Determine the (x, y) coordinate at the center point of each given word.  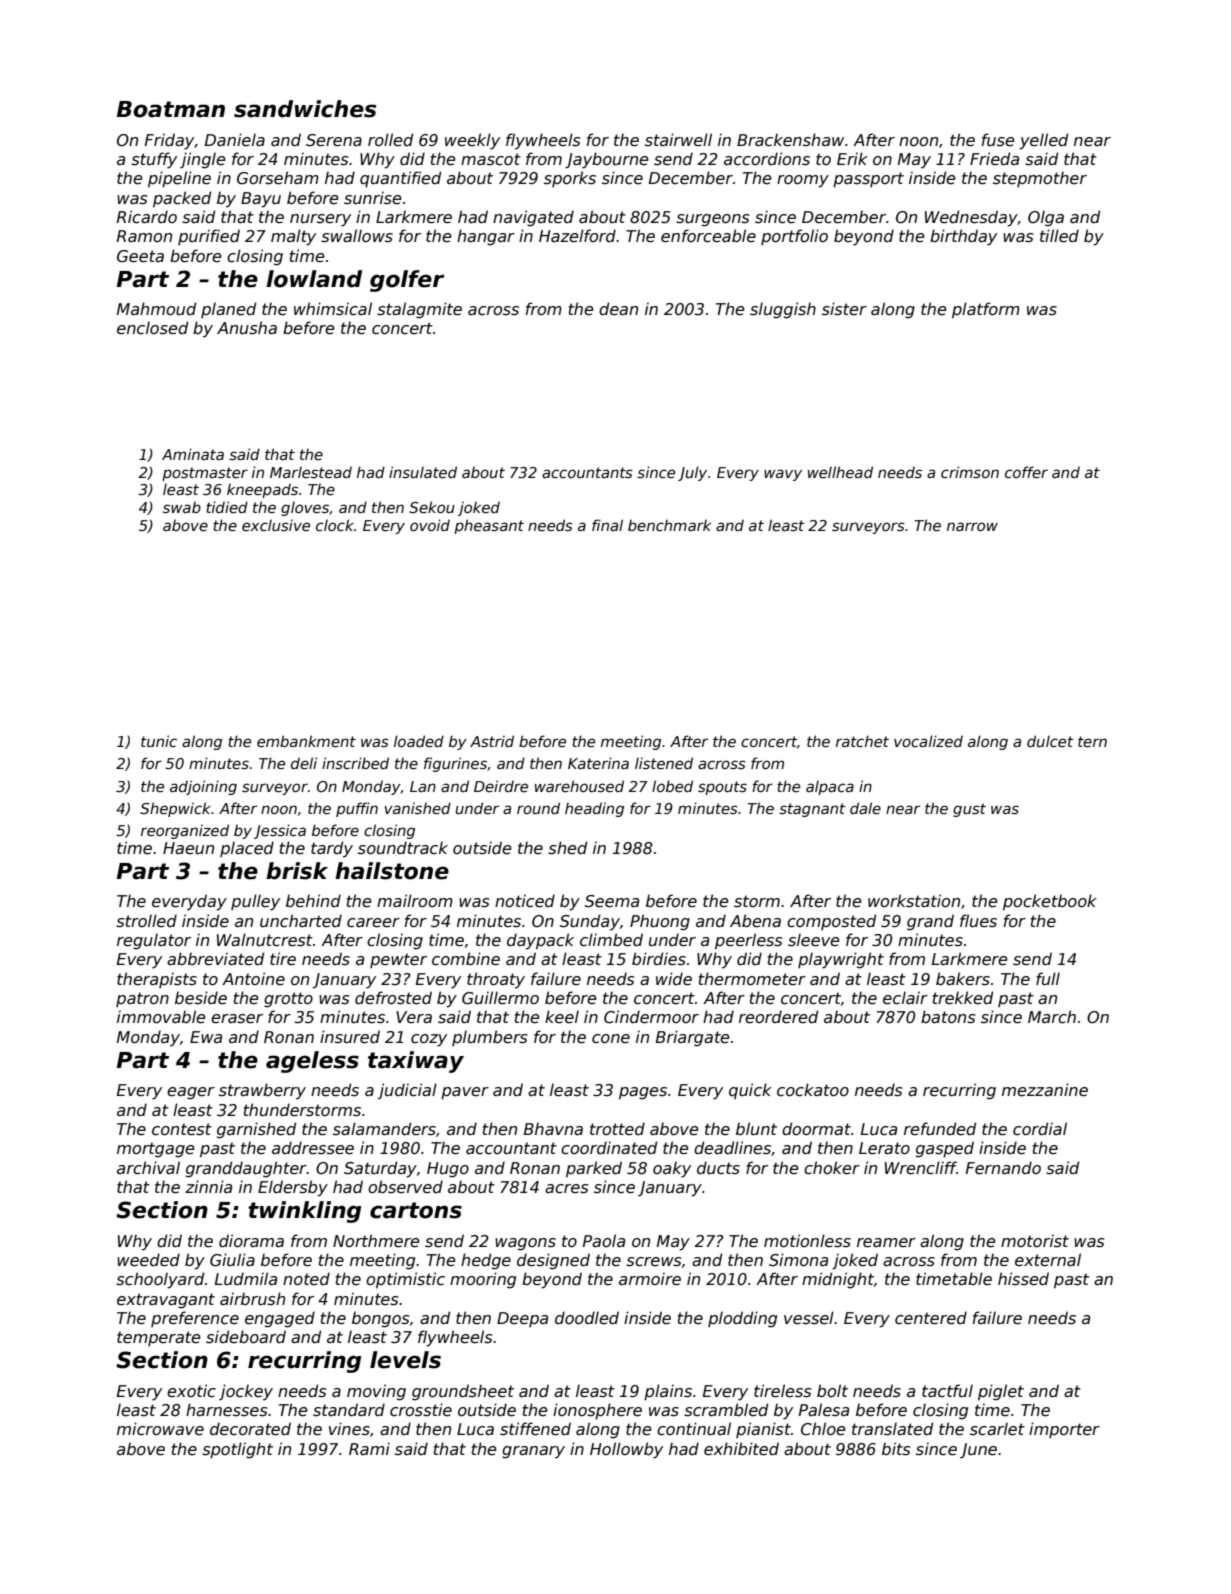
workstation (914, 901)
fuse (998, 140)
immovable (161, 1017)
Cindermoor (651, 1017)
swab (182, 507)
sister (844, 309)
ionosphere (597, 1411)
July (692, 473)
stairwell (678, 139)
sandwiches (305, 109)
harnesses (227, 1410)
